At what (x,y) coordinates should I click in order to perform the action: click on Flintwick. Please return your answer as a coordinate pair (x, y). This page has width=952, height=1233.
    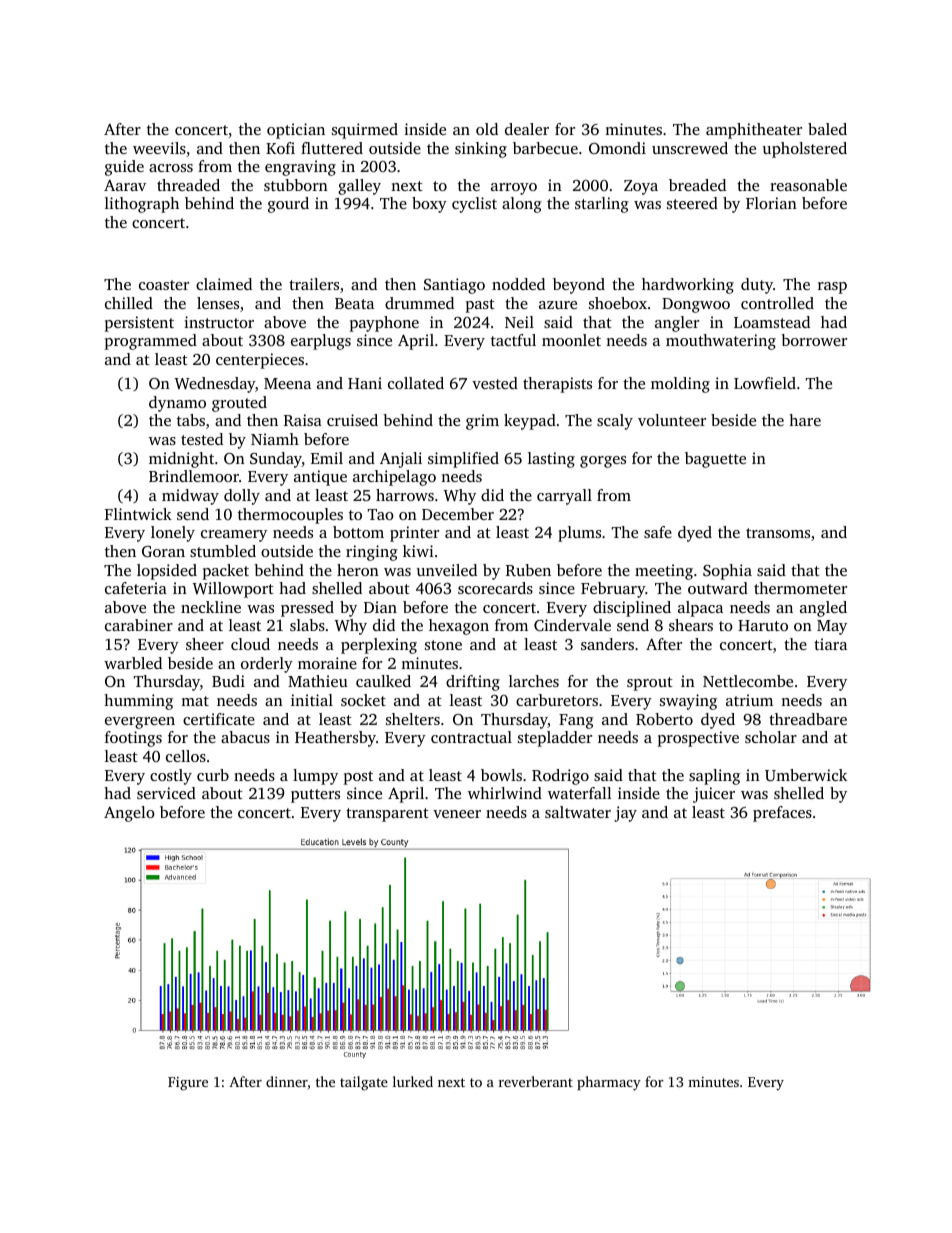
    Looking at the image, I should click on (138, 514).
